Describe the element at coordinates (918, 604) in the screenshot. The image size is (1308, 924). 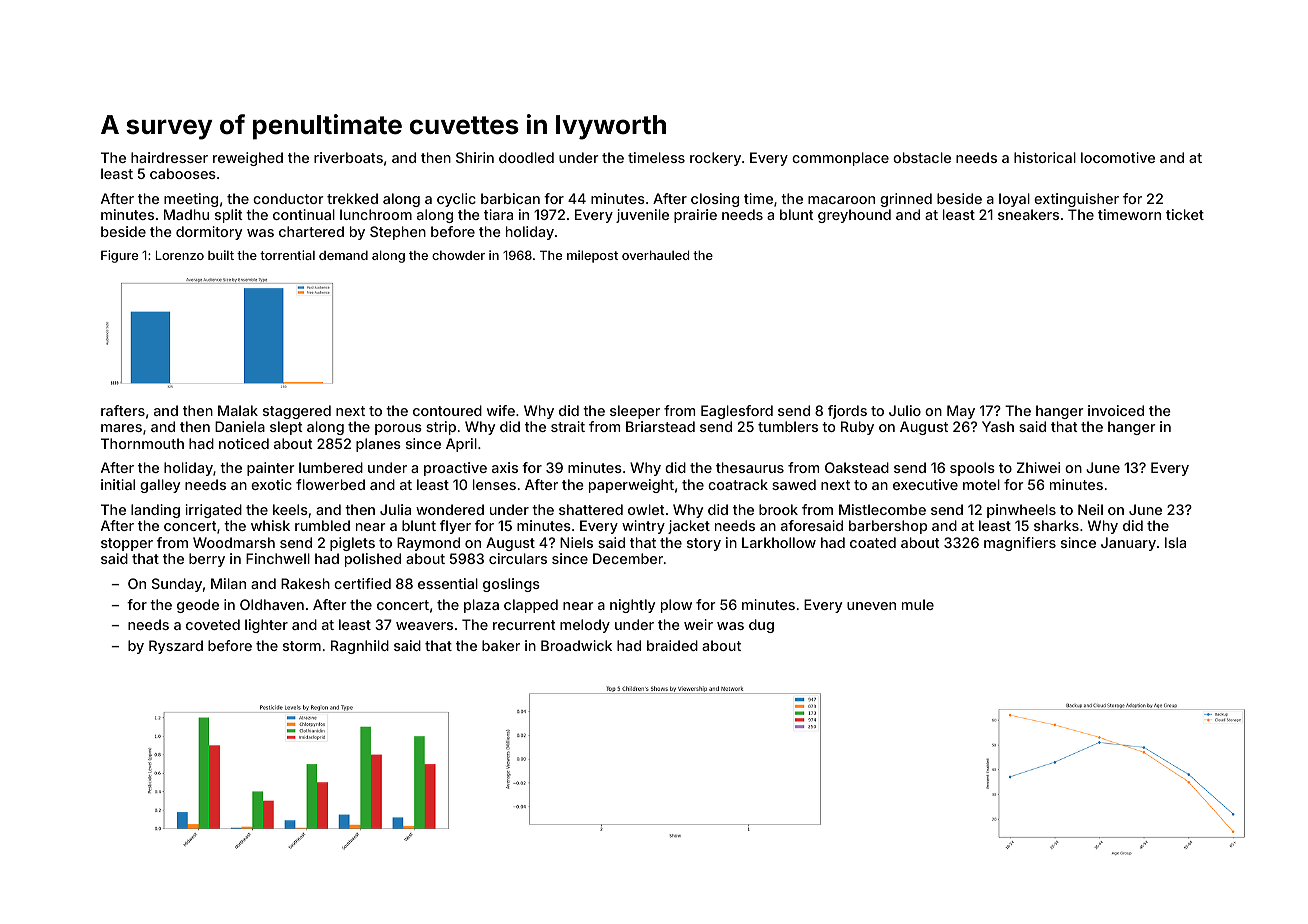
I see `mule` at that location.
